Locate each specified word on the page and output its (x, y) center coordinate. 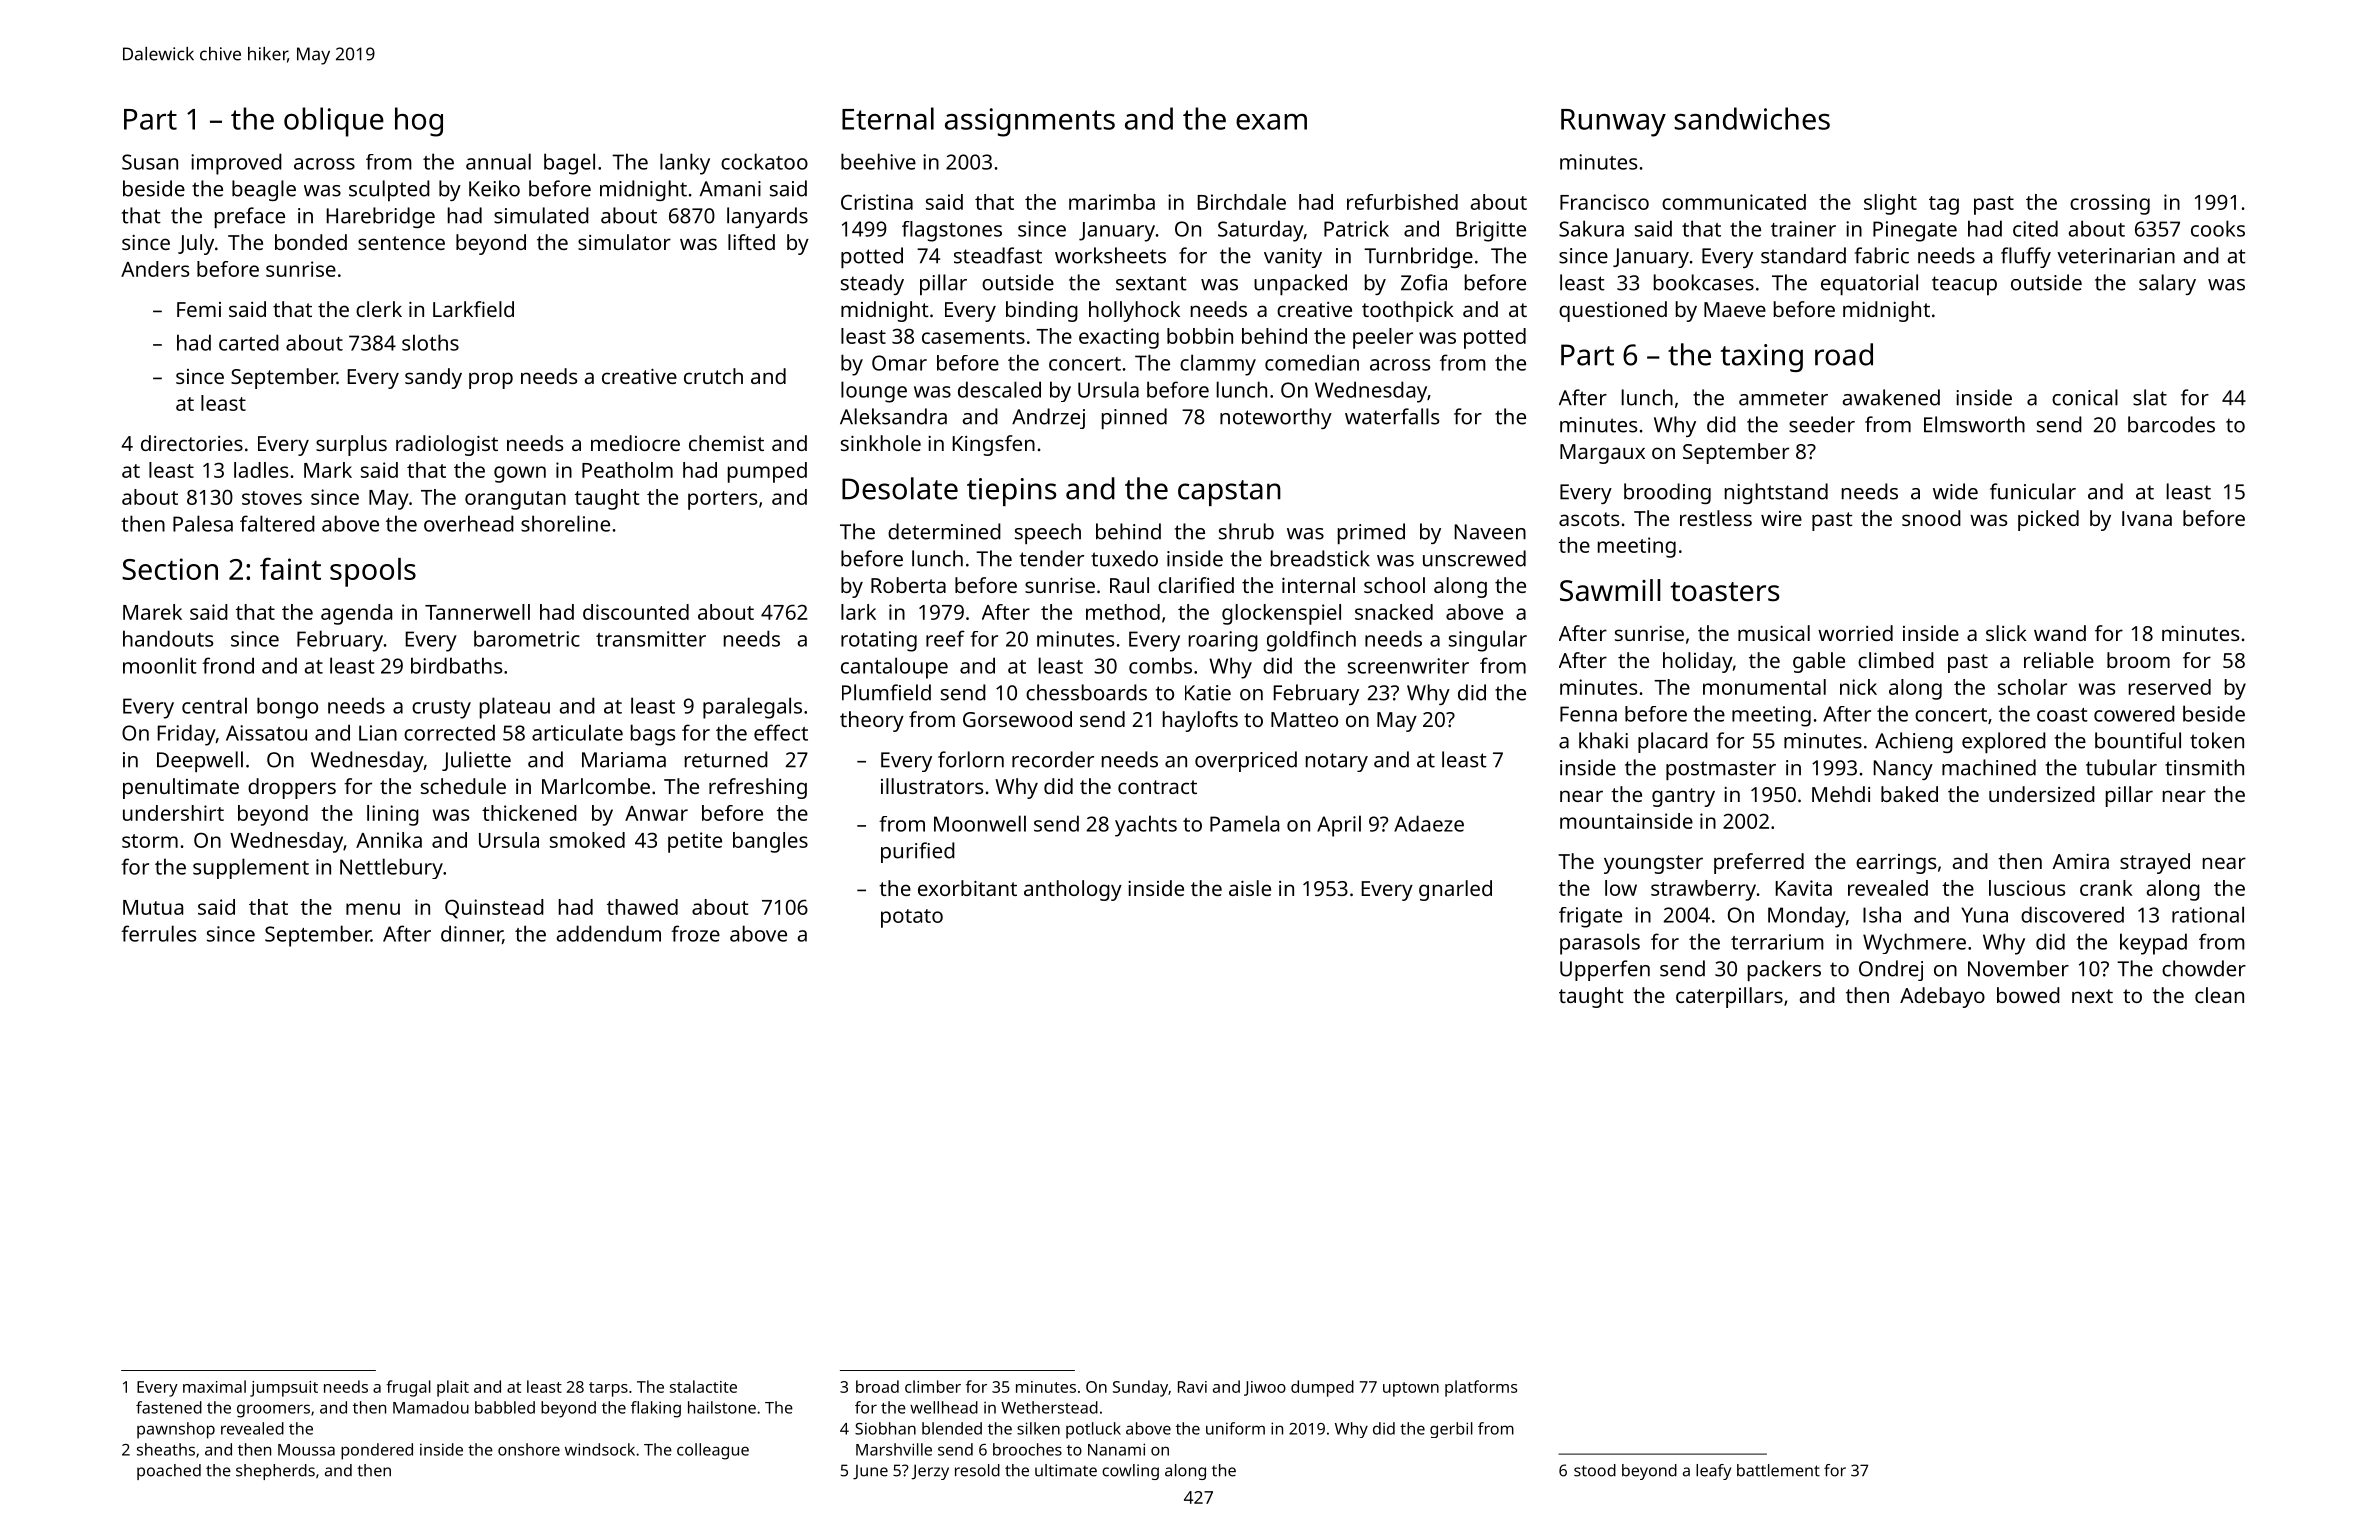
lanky (685, 164)
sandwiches (1752, 118)
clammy (1218, 365)
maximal (214, 1386)
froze (695, 933)
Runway (1613, 123)
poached (169, 1472)
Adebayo (1942, 997)
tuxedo (1124, 558)
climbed (1896, 660)
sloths (430, 342)
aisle (1250, 888)
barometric (527, 638)
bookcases (1704, 282)
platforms (1481, 1388)
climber (933, 1386)
